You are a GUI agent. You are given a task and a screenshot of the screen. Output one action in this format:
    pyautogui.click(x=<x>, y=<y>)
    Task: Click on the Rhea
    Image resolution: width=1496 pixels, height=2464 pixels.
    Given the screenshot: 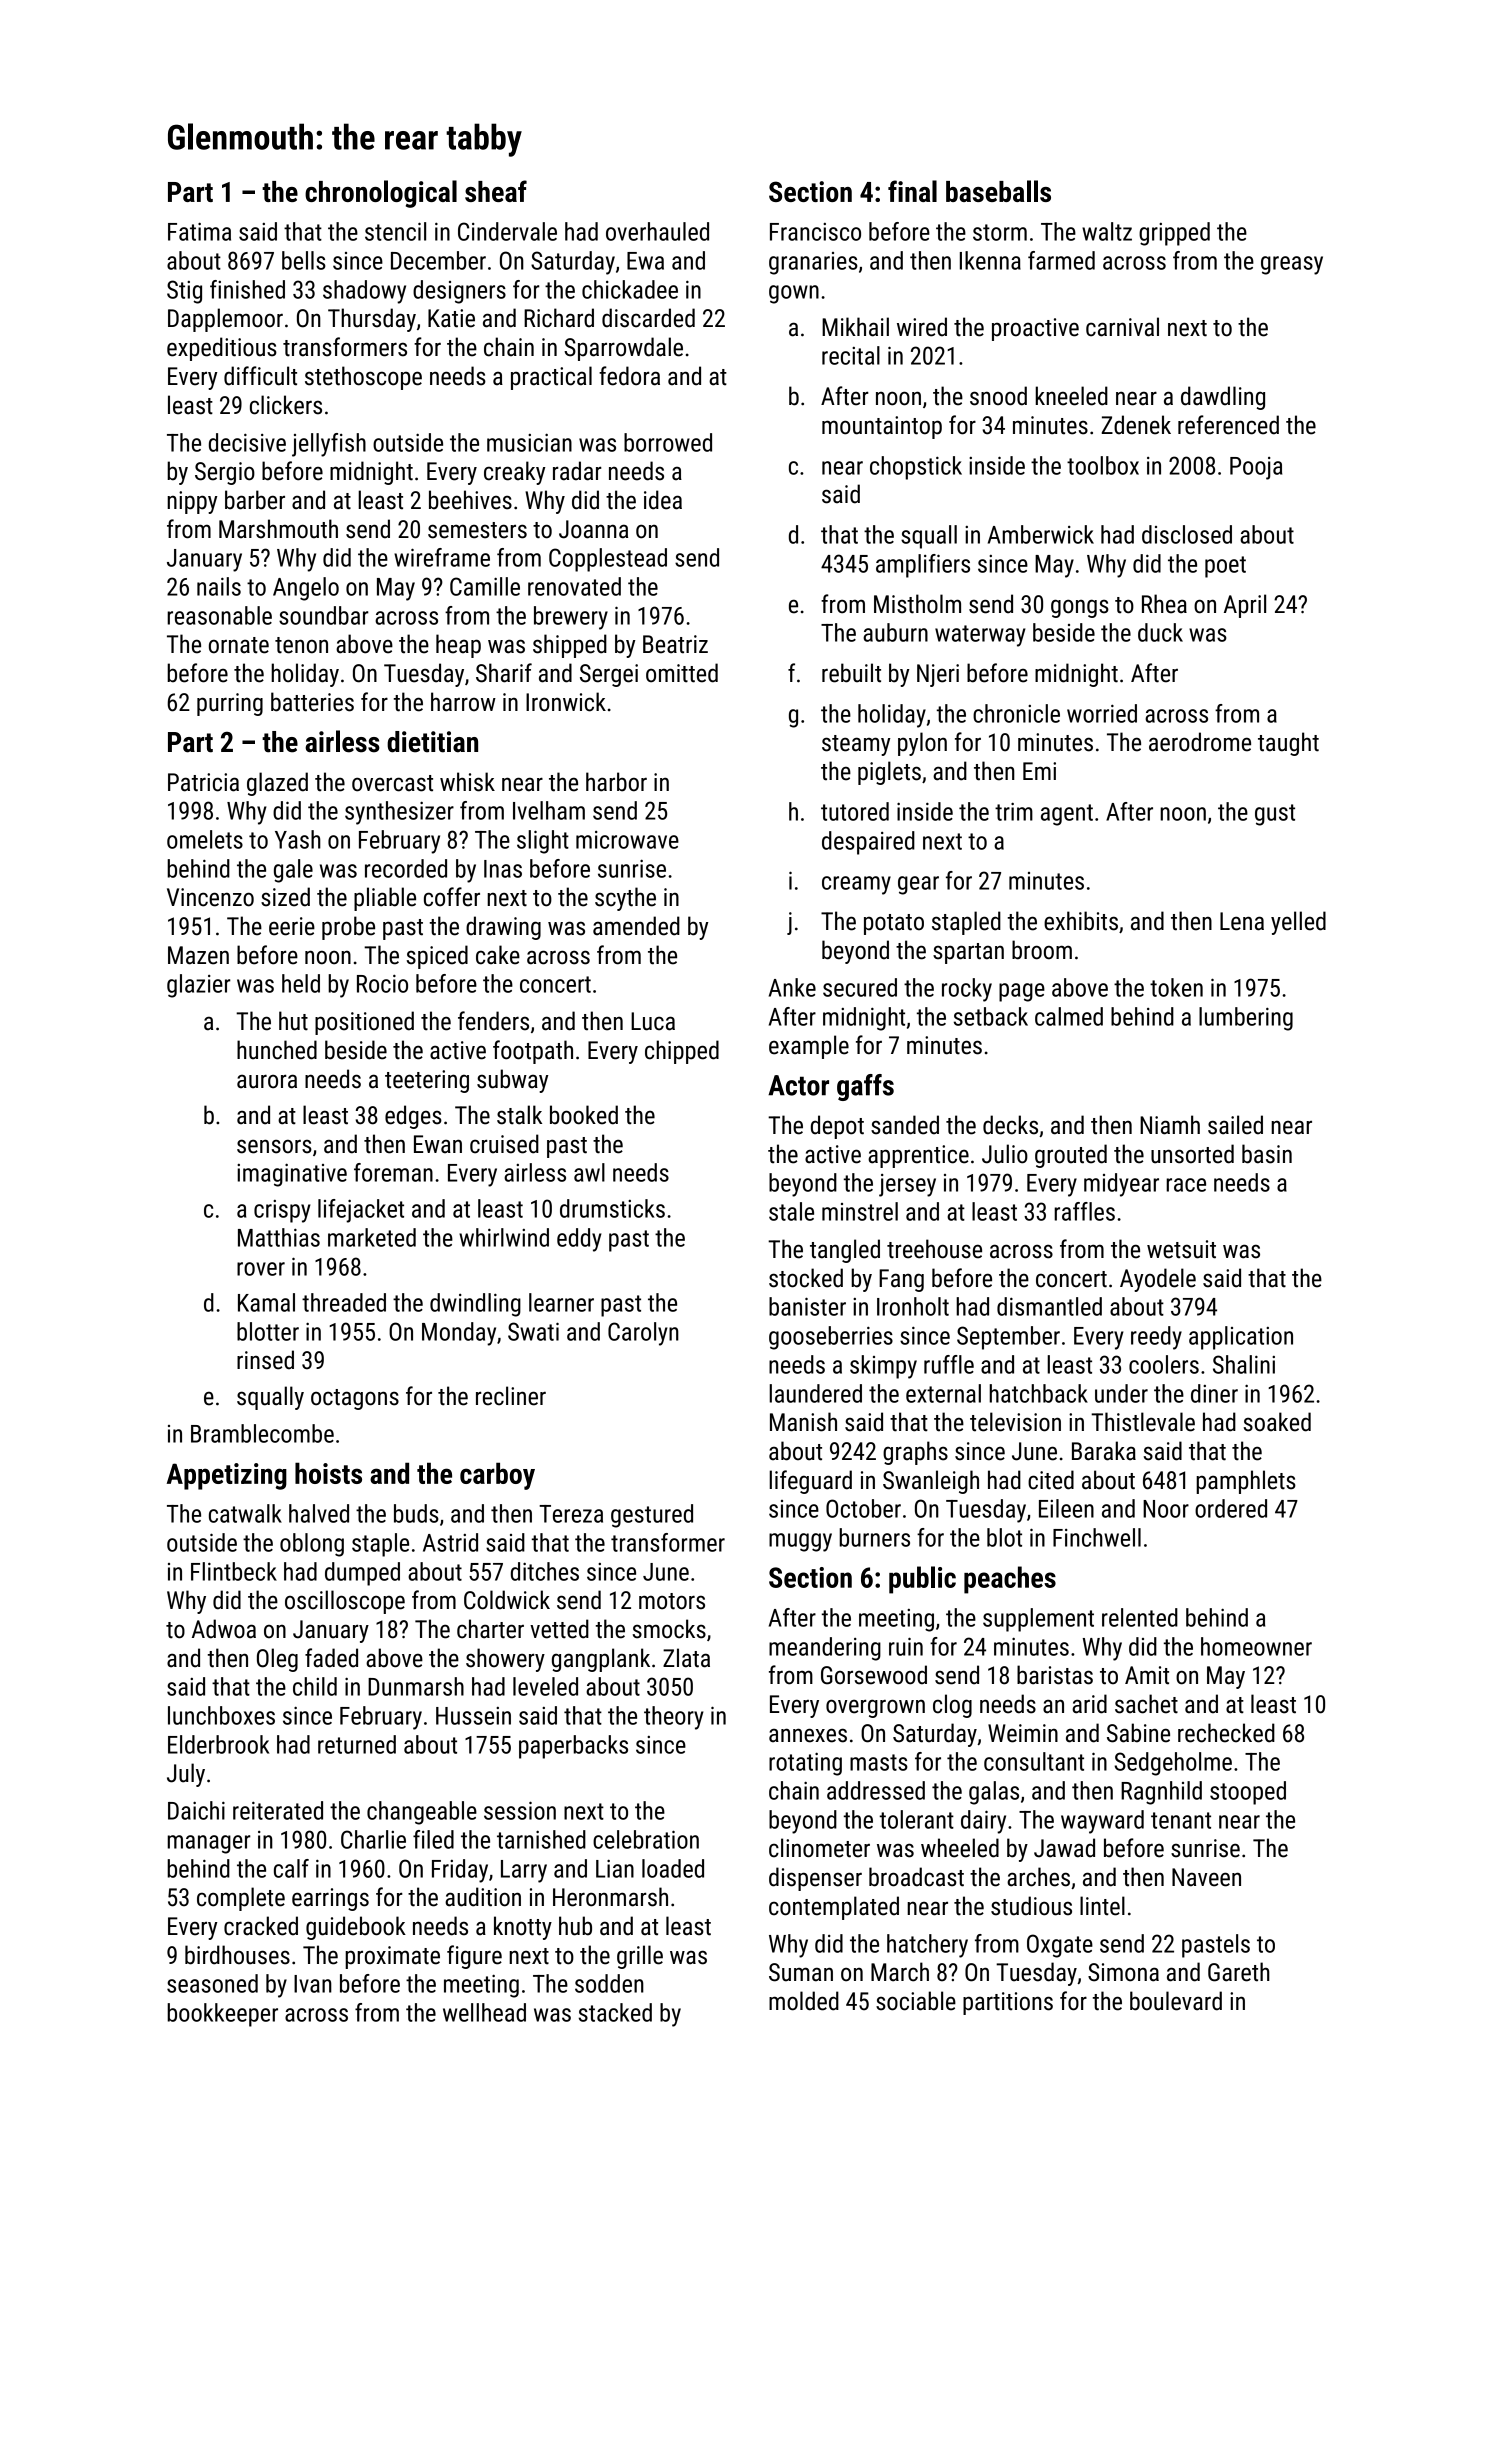 What is the action you would take?
    pyautogui.click(x=1164, y=604)
